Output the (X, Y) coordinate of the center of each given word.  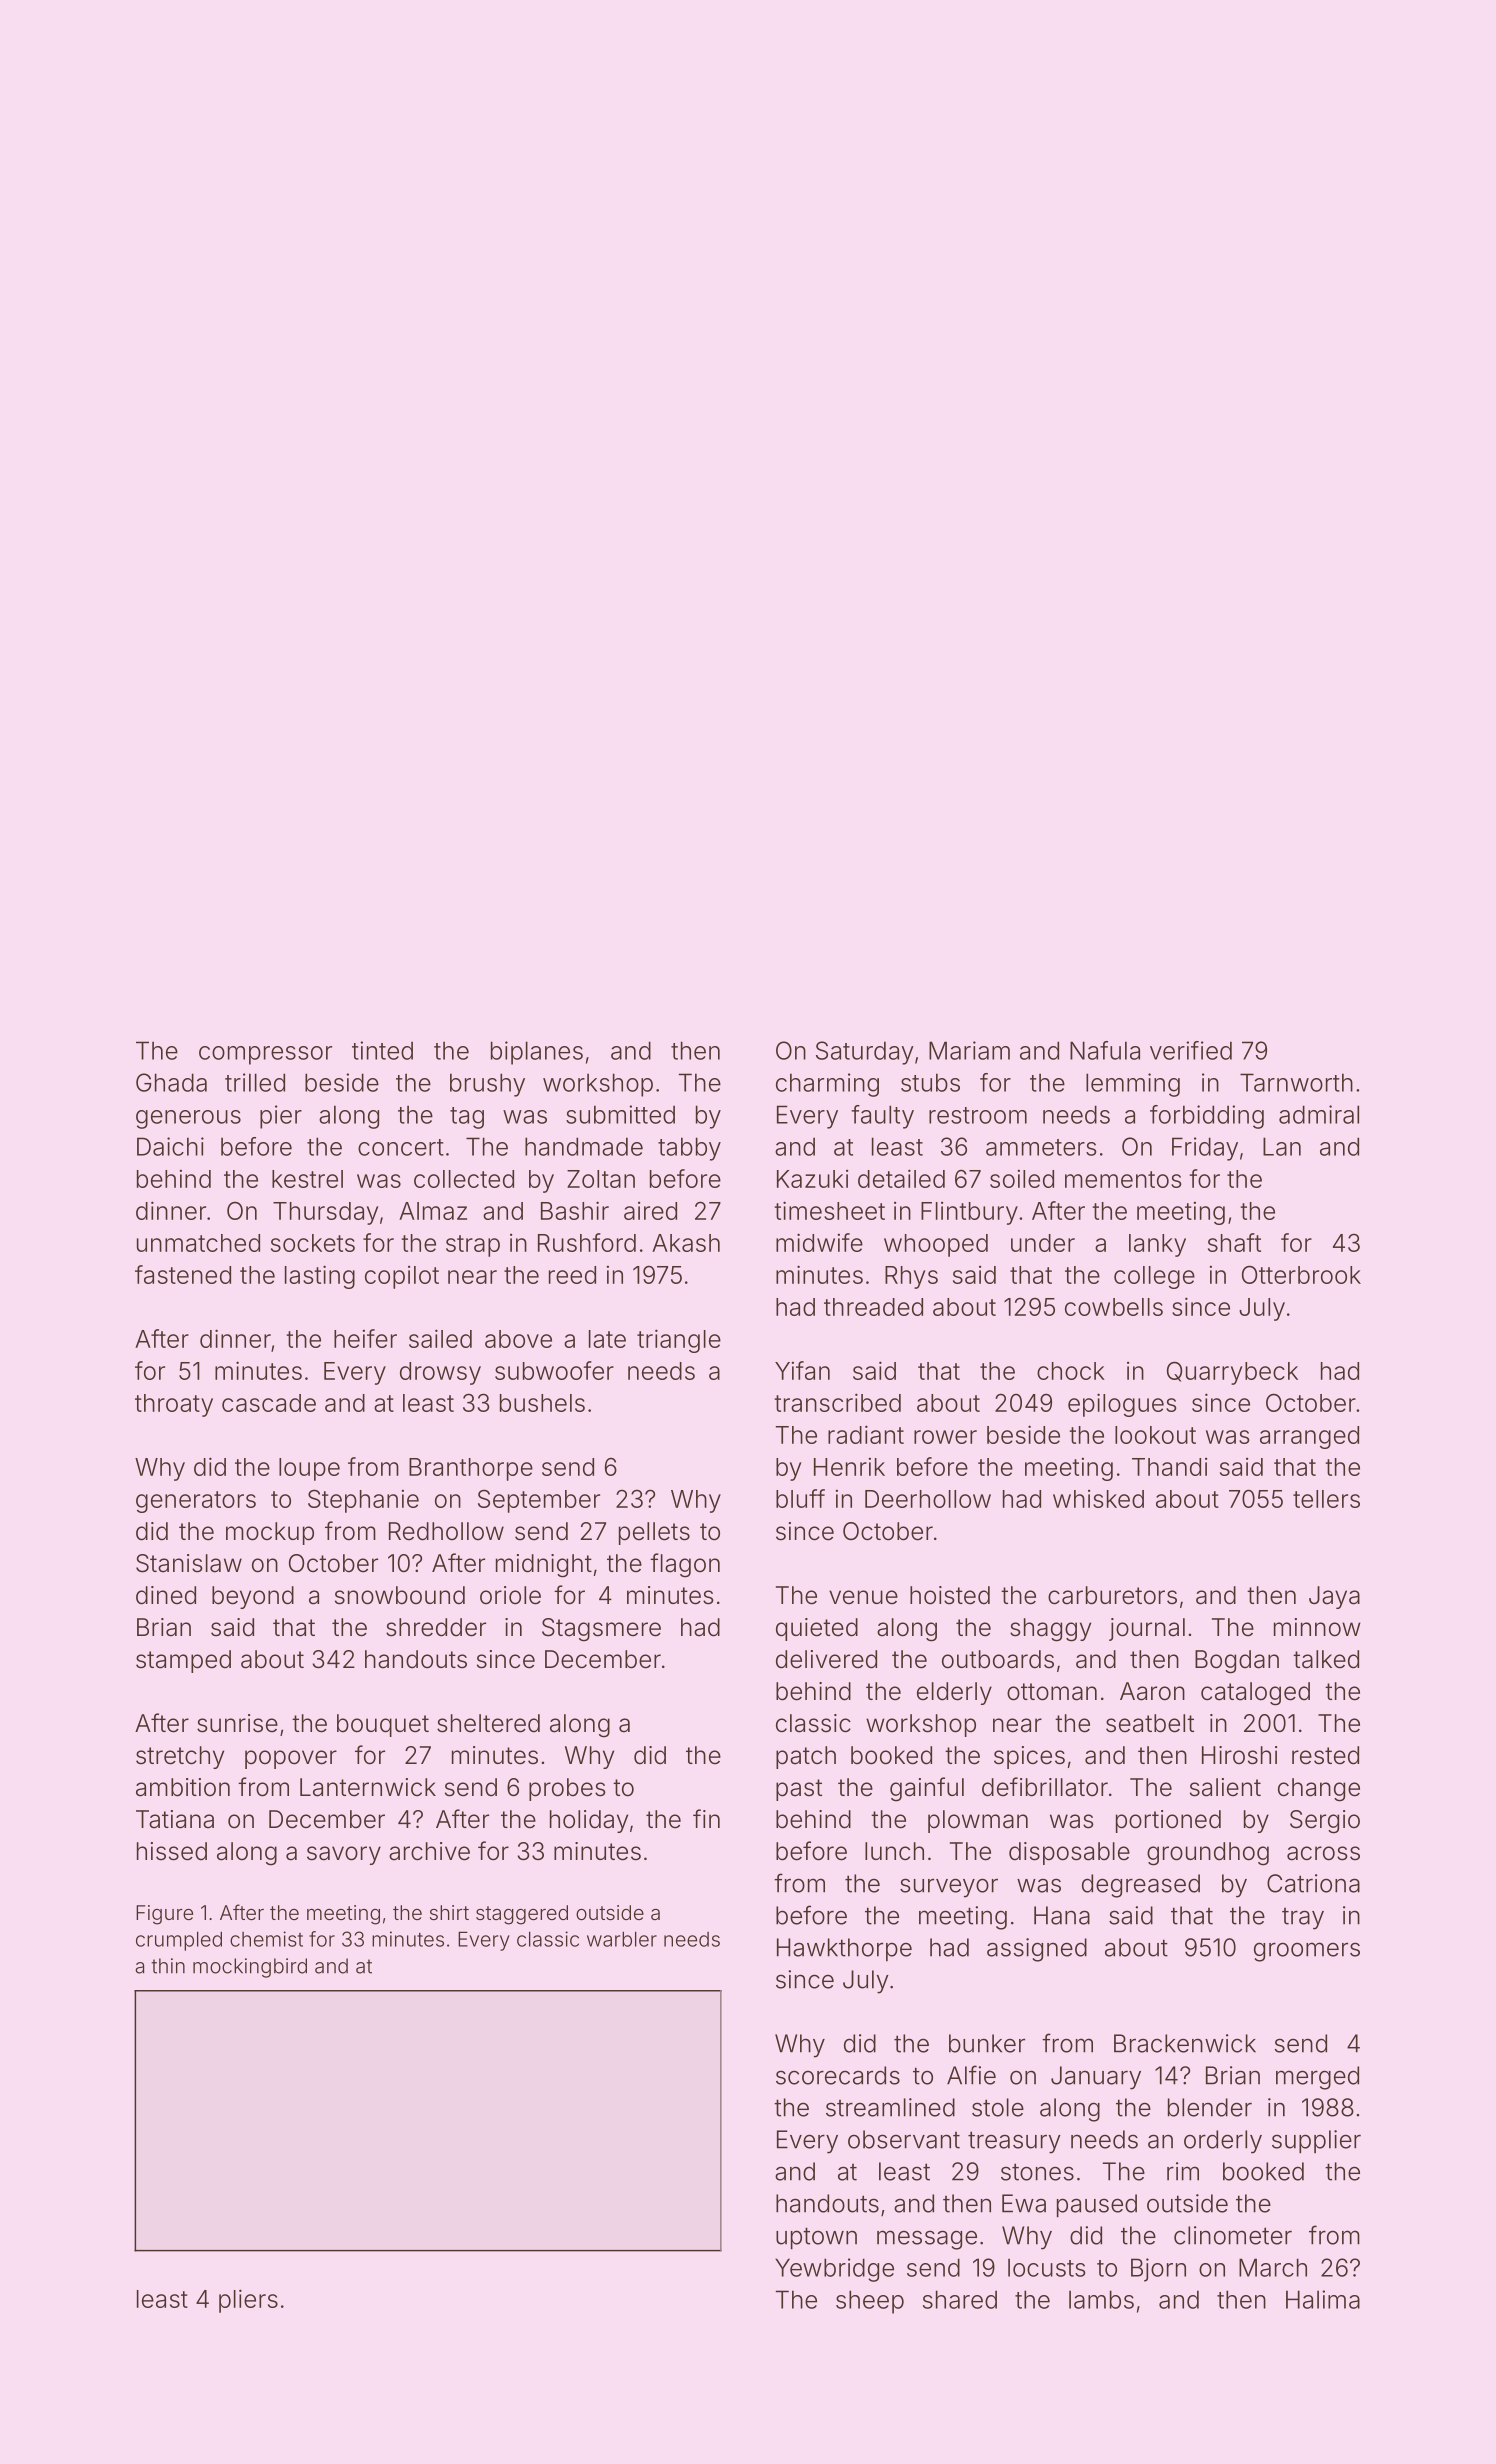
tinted (382, 1050)
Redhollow (446, 1531)
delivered (826, 1659)
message (927, 2240)
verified (1191, 1050)
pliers (248, 2301)
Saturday (865, 1053)
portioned (1168, 1821)
